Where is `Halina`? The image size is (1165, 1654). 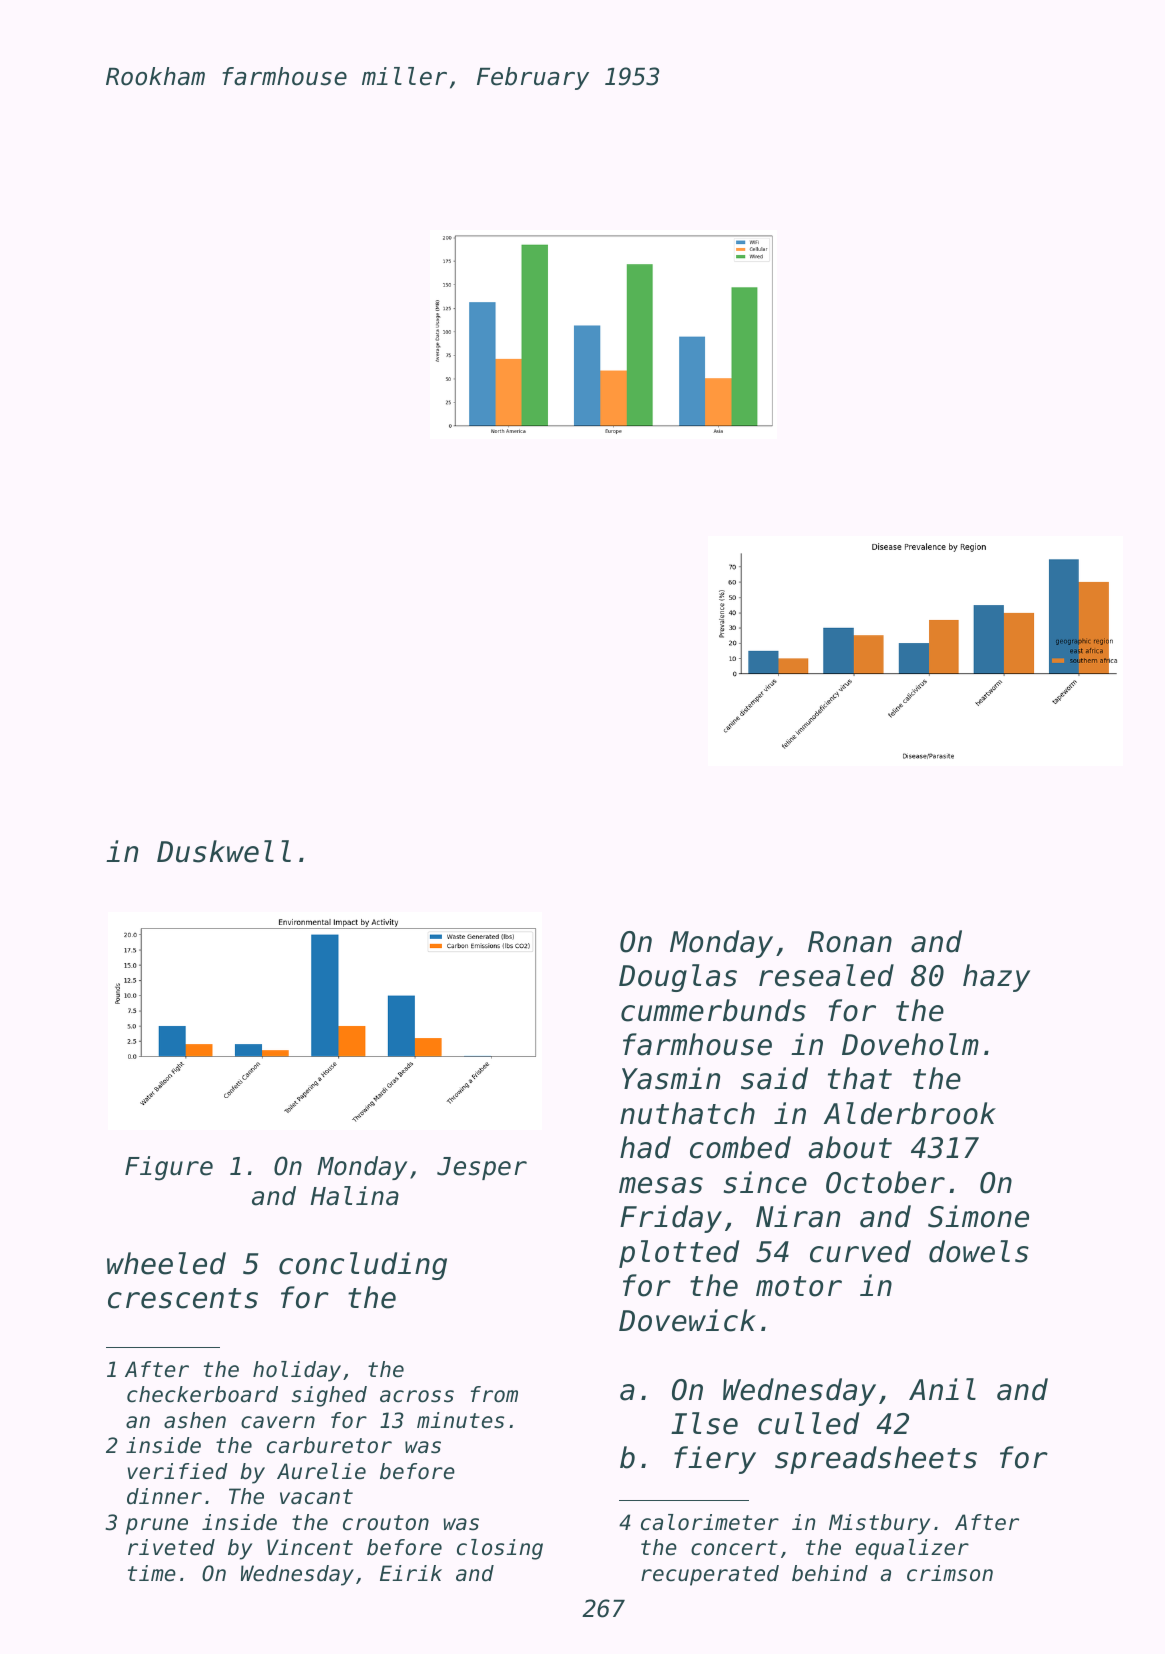
Halina is located at coordinates (354, 1196).
